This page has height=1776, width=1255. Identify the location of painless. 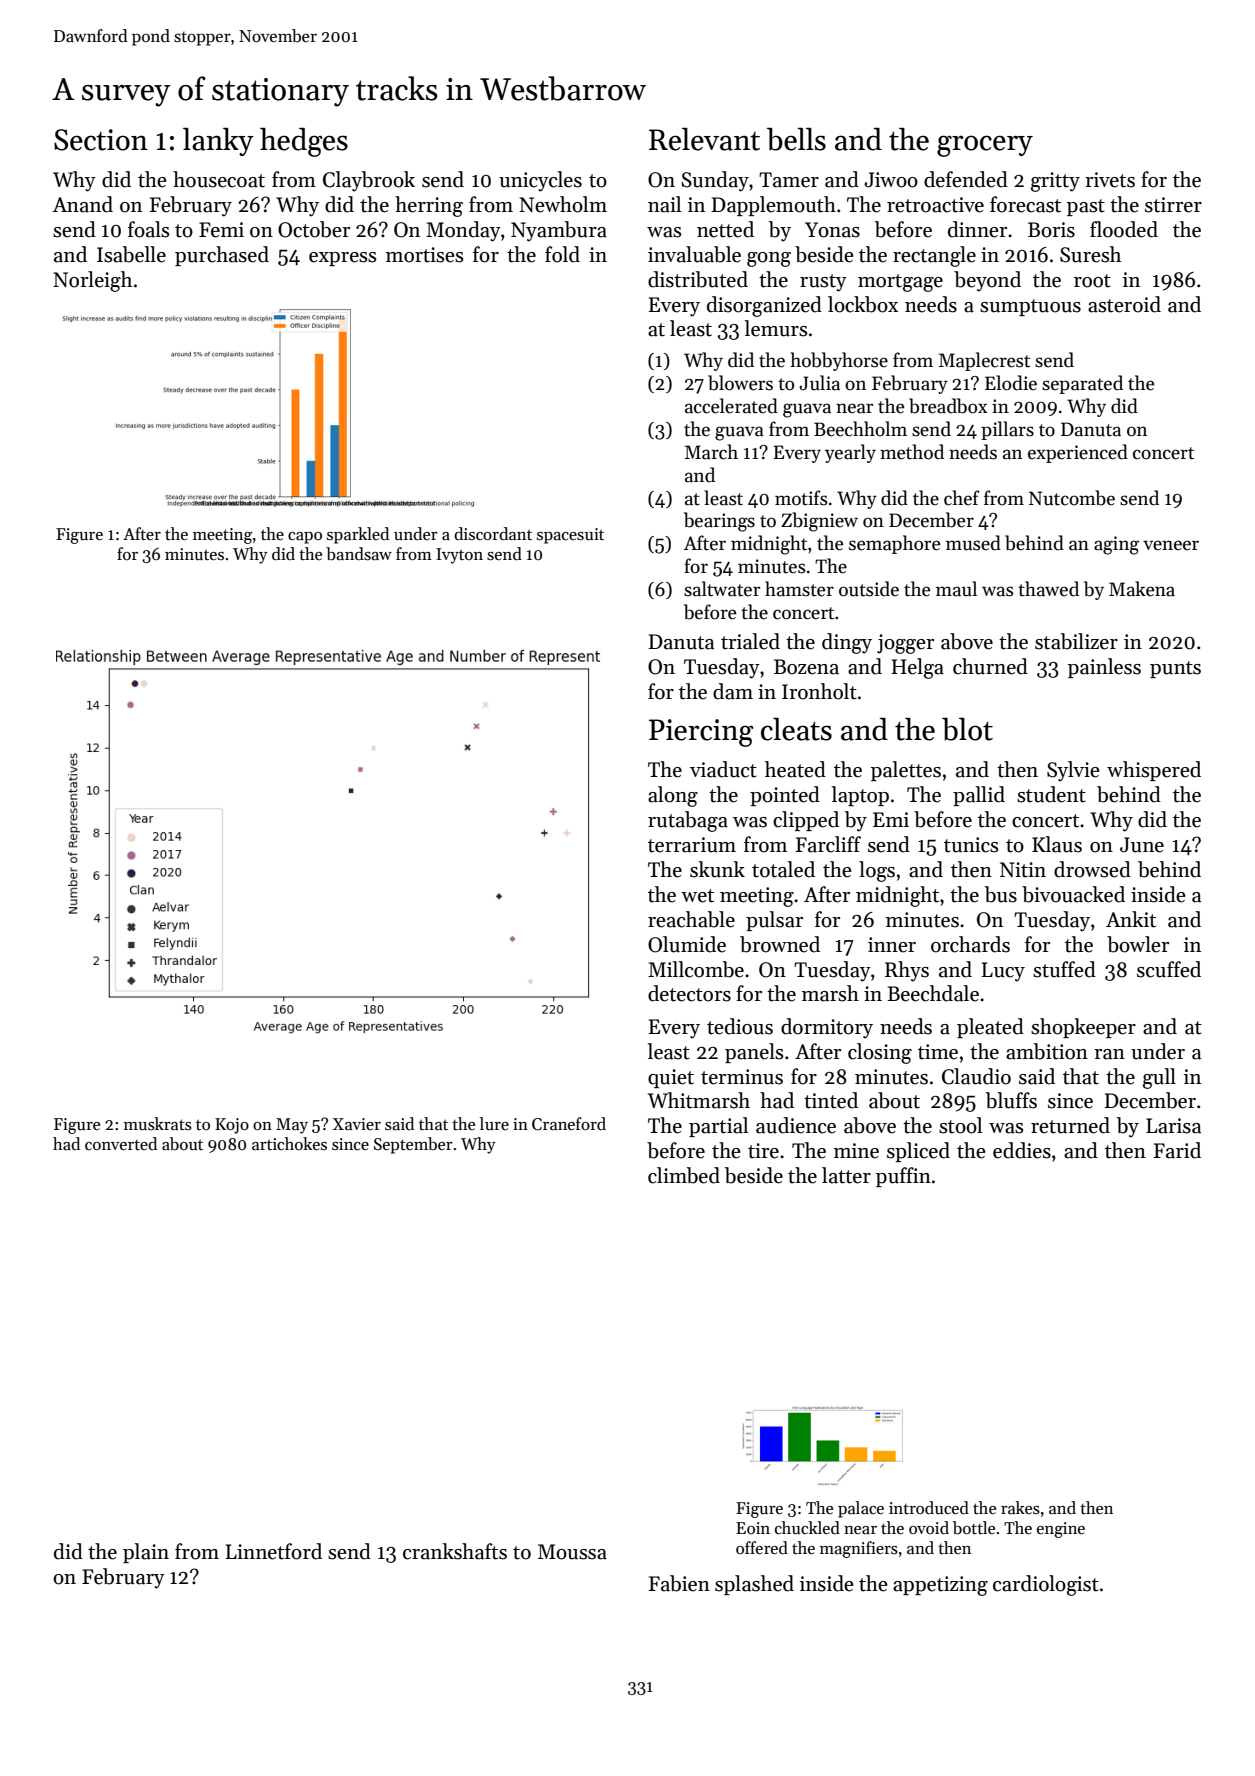
(1104, 668).
